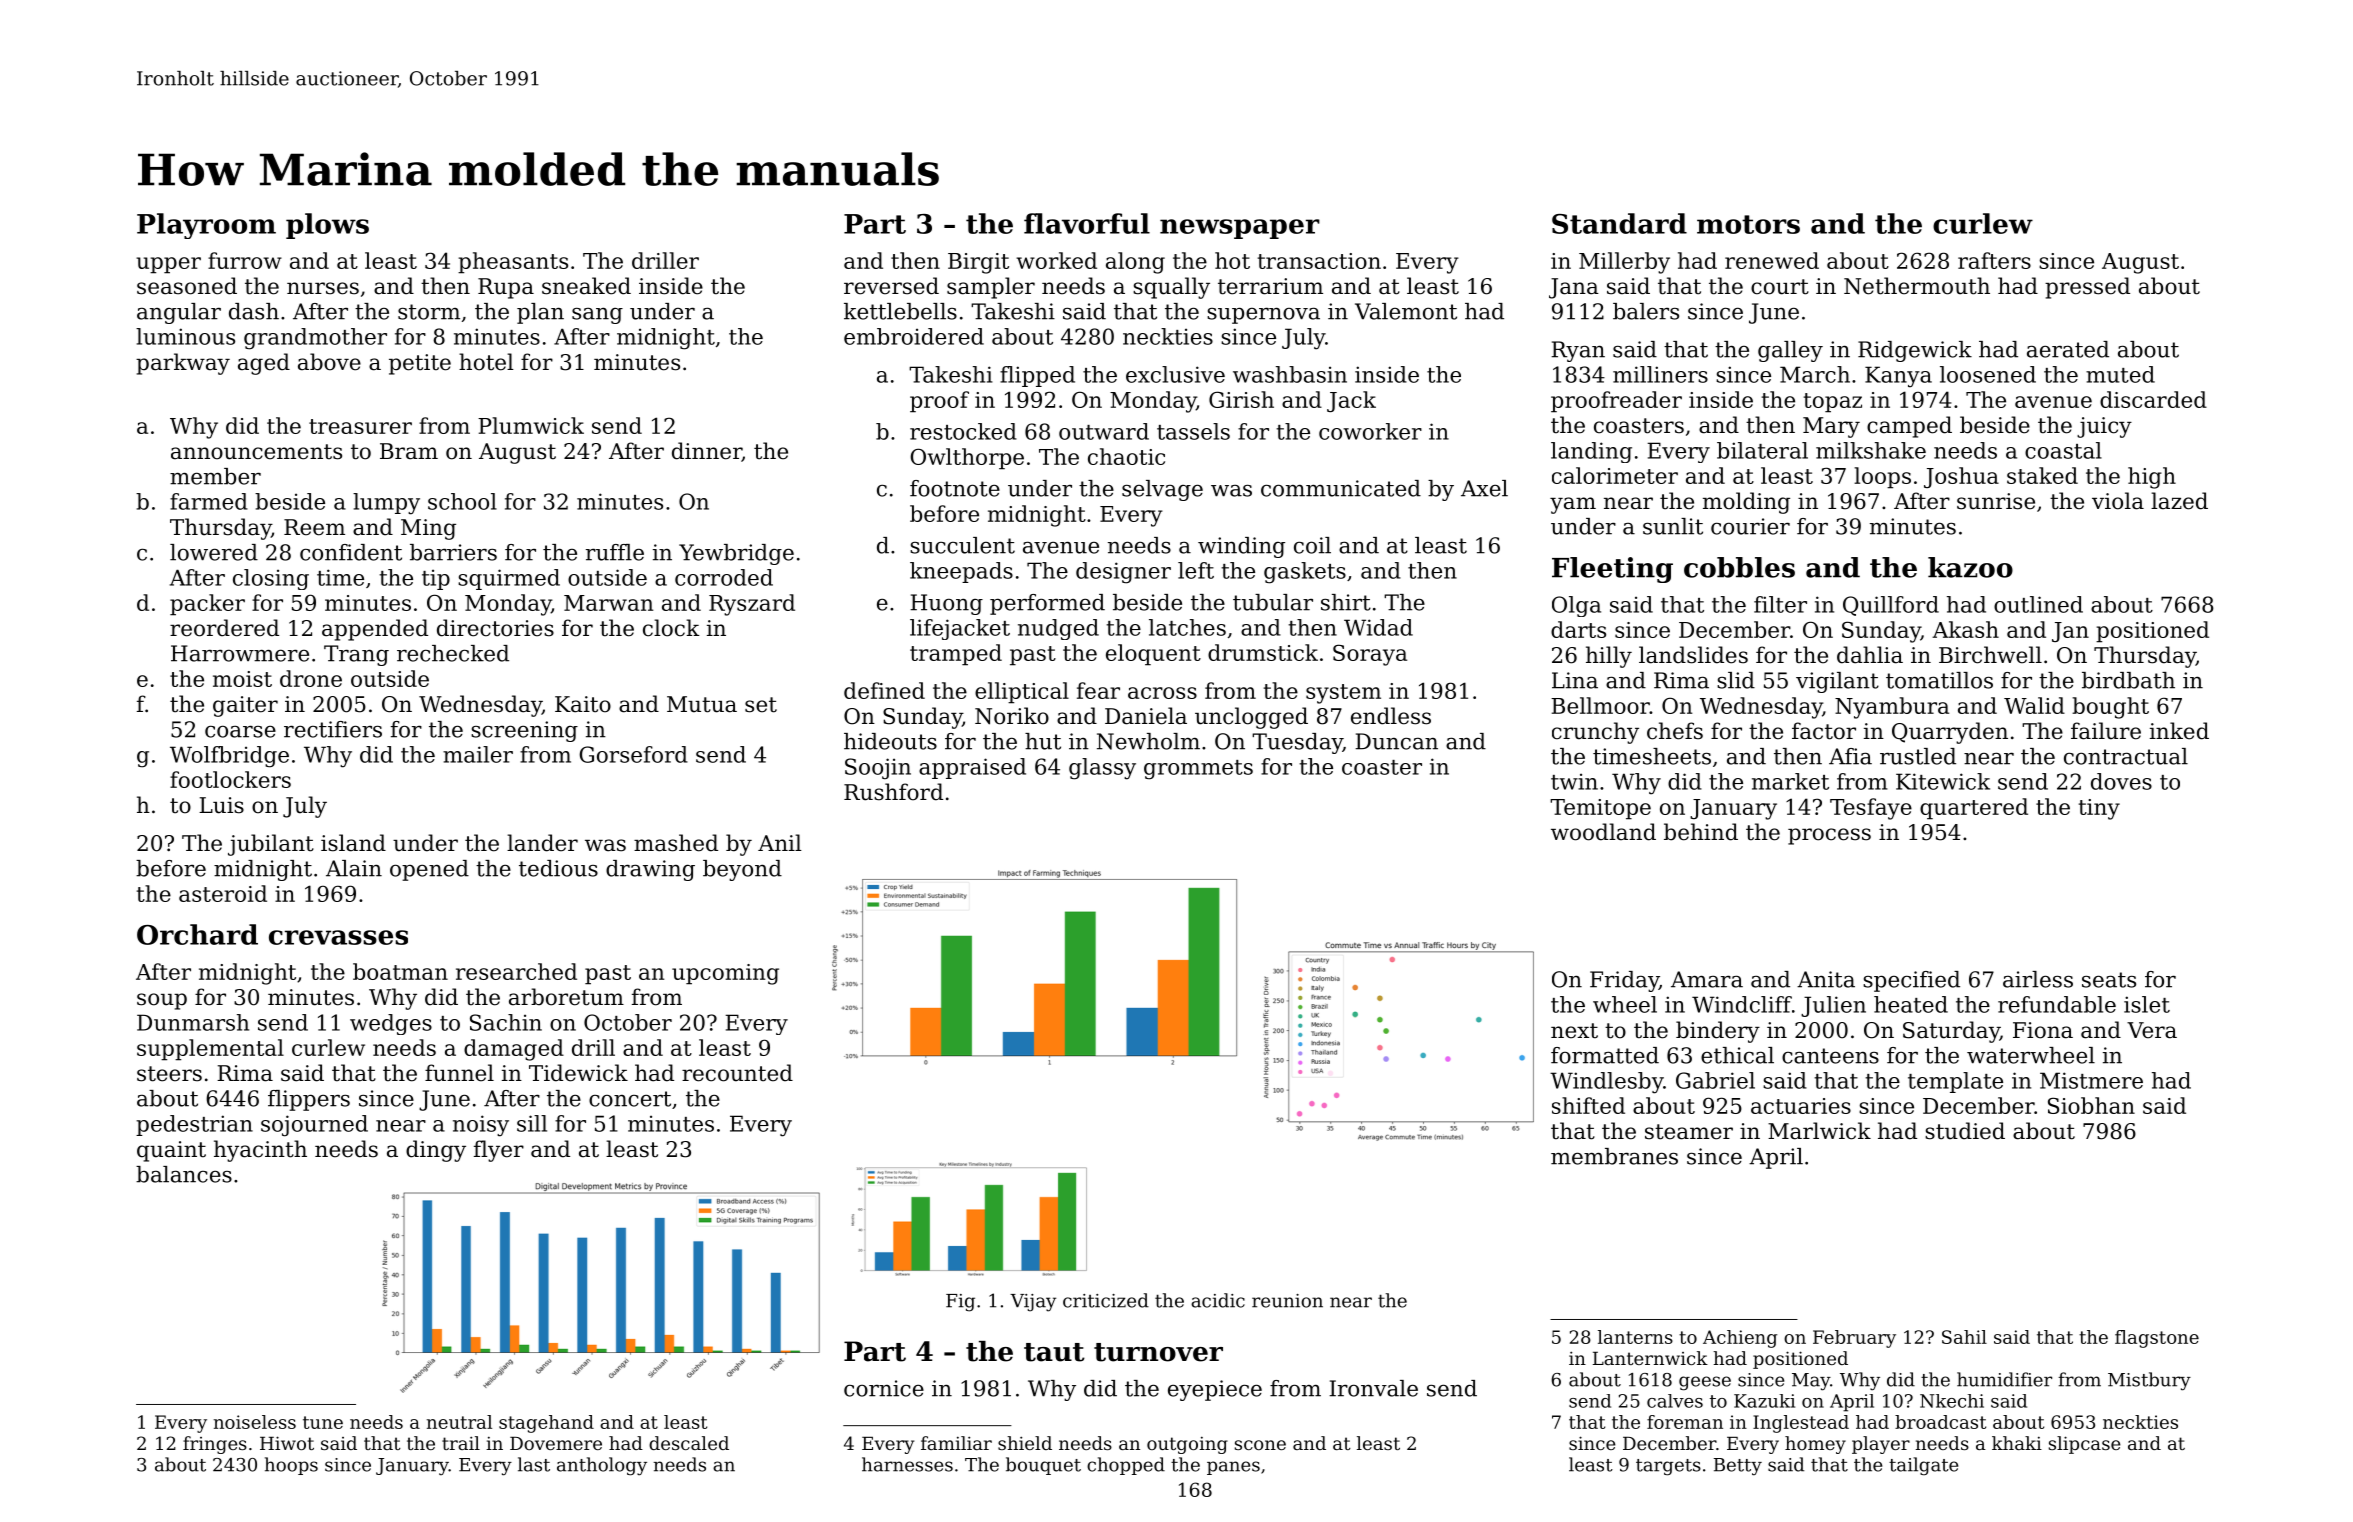 Image resolution: width=2353 pixels, height=1522 pixels. What do you see at coordinates (327, 226) in the image?
I see `plows` at bounding box center [327, 226].
